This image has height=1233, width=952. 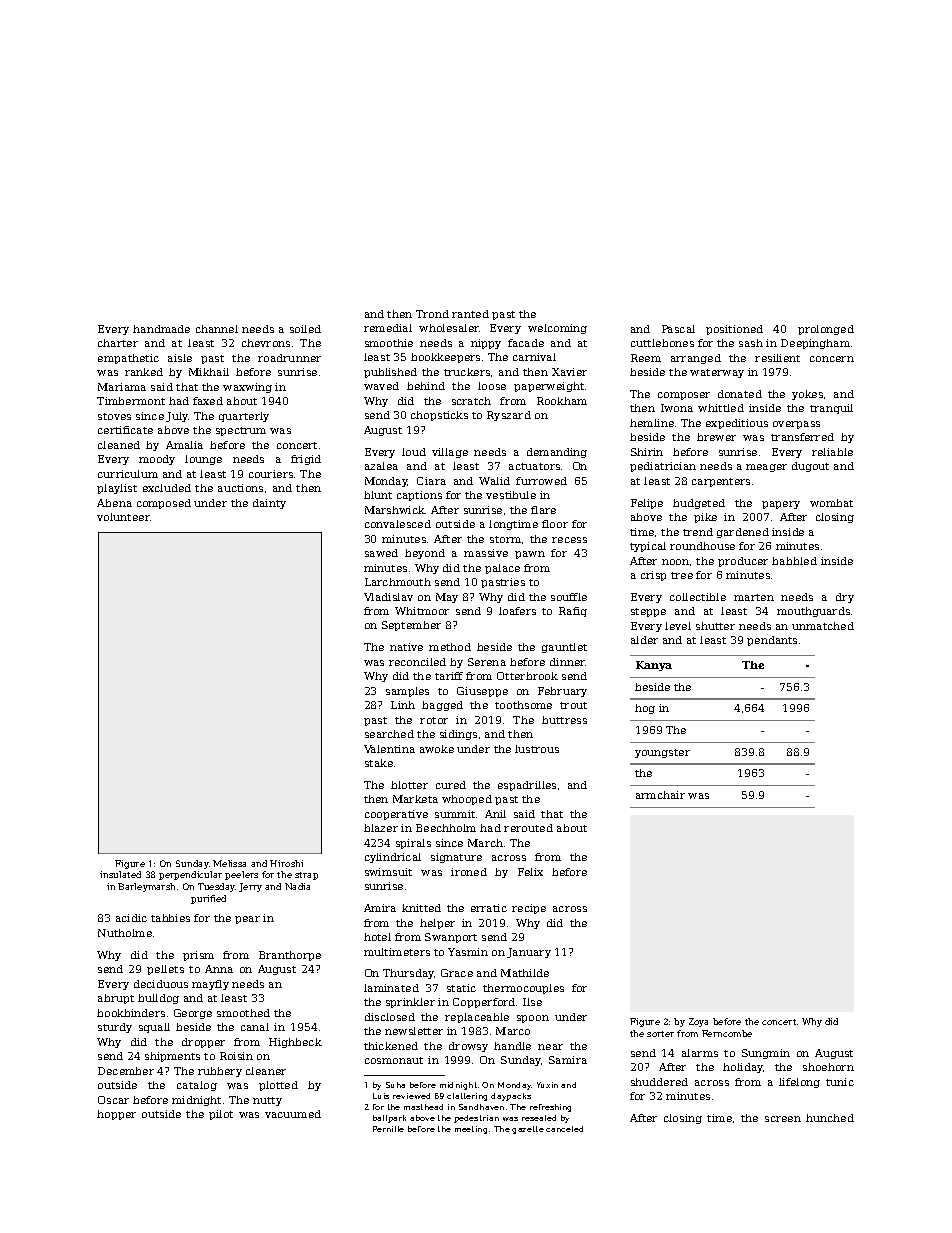 What do you see at coordinates (266, 343) in the image?
I see `chevrons` at bounding box center [266, 343].
